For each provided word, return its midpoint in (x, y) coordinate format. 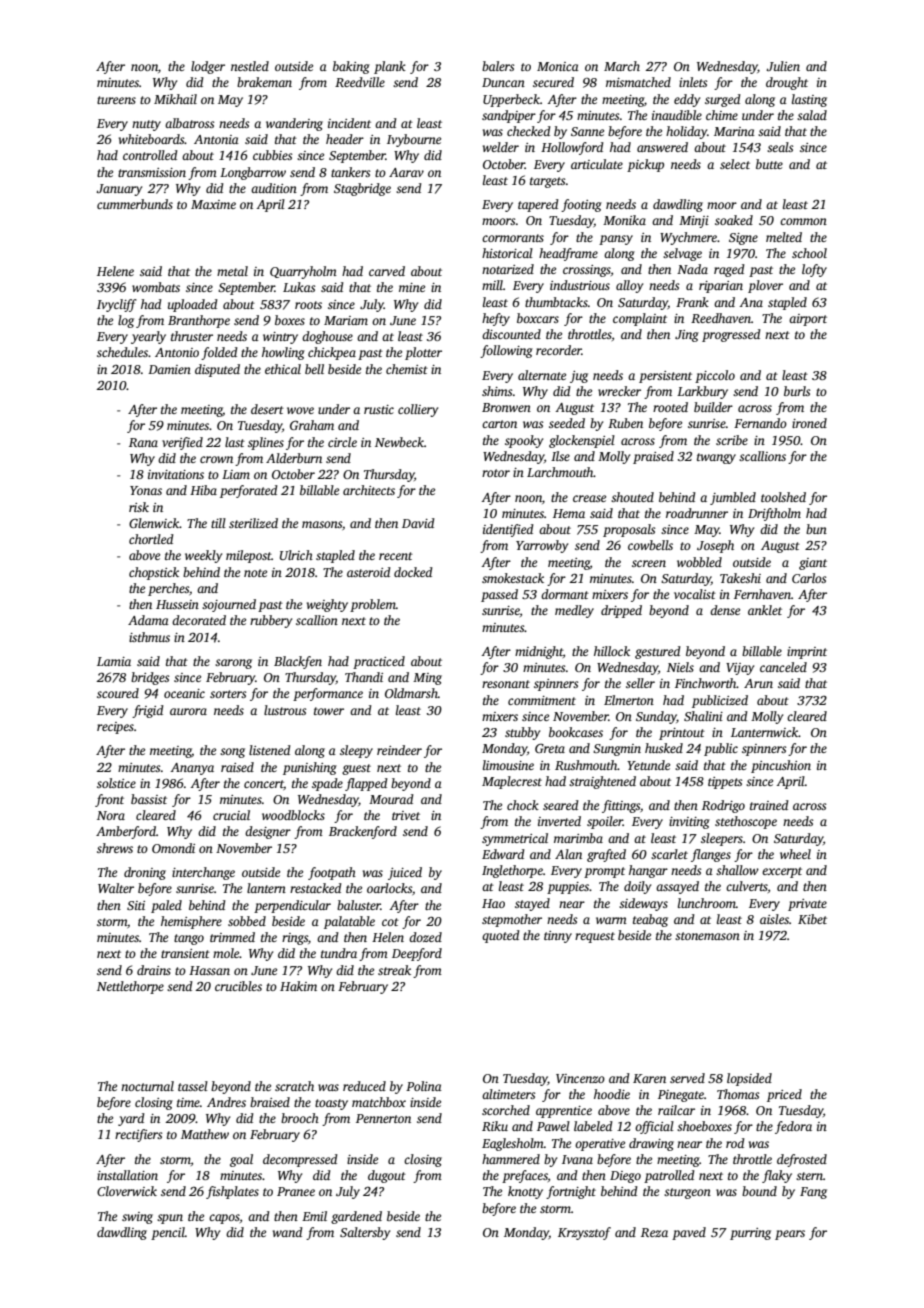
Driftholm (774, 514)
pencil (168, 1233)
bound (759, 1191)
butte (769, 164)
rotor (496, 473)
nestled (250, 66)
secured (553, 82)
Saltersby (365, 1233)
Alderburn (294, 458)
